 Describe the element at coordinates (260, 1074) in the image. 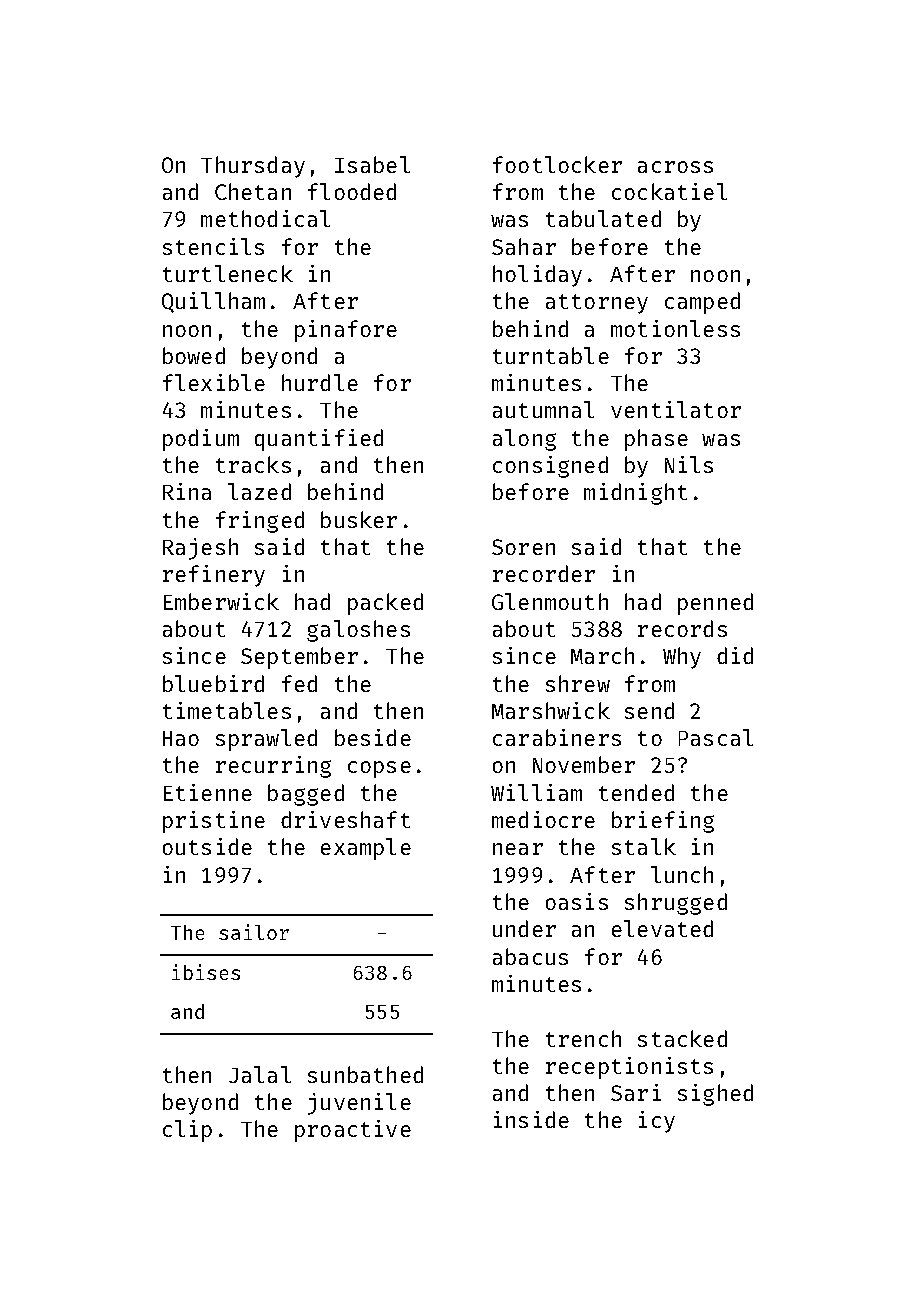

I see `Jalal` at that location.
